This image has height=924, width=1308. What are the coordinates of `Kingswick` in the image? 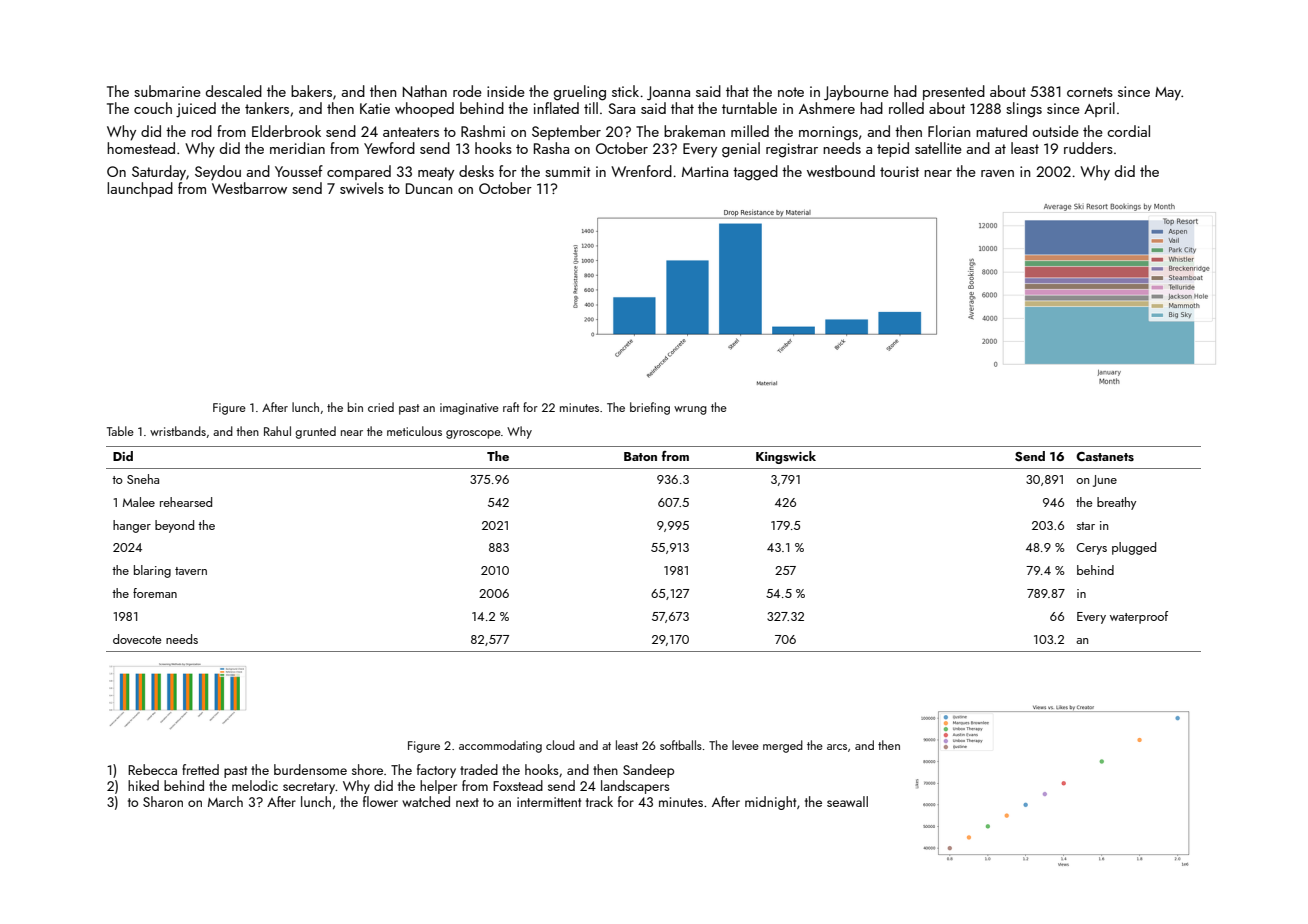 It's located at (786, 457).
